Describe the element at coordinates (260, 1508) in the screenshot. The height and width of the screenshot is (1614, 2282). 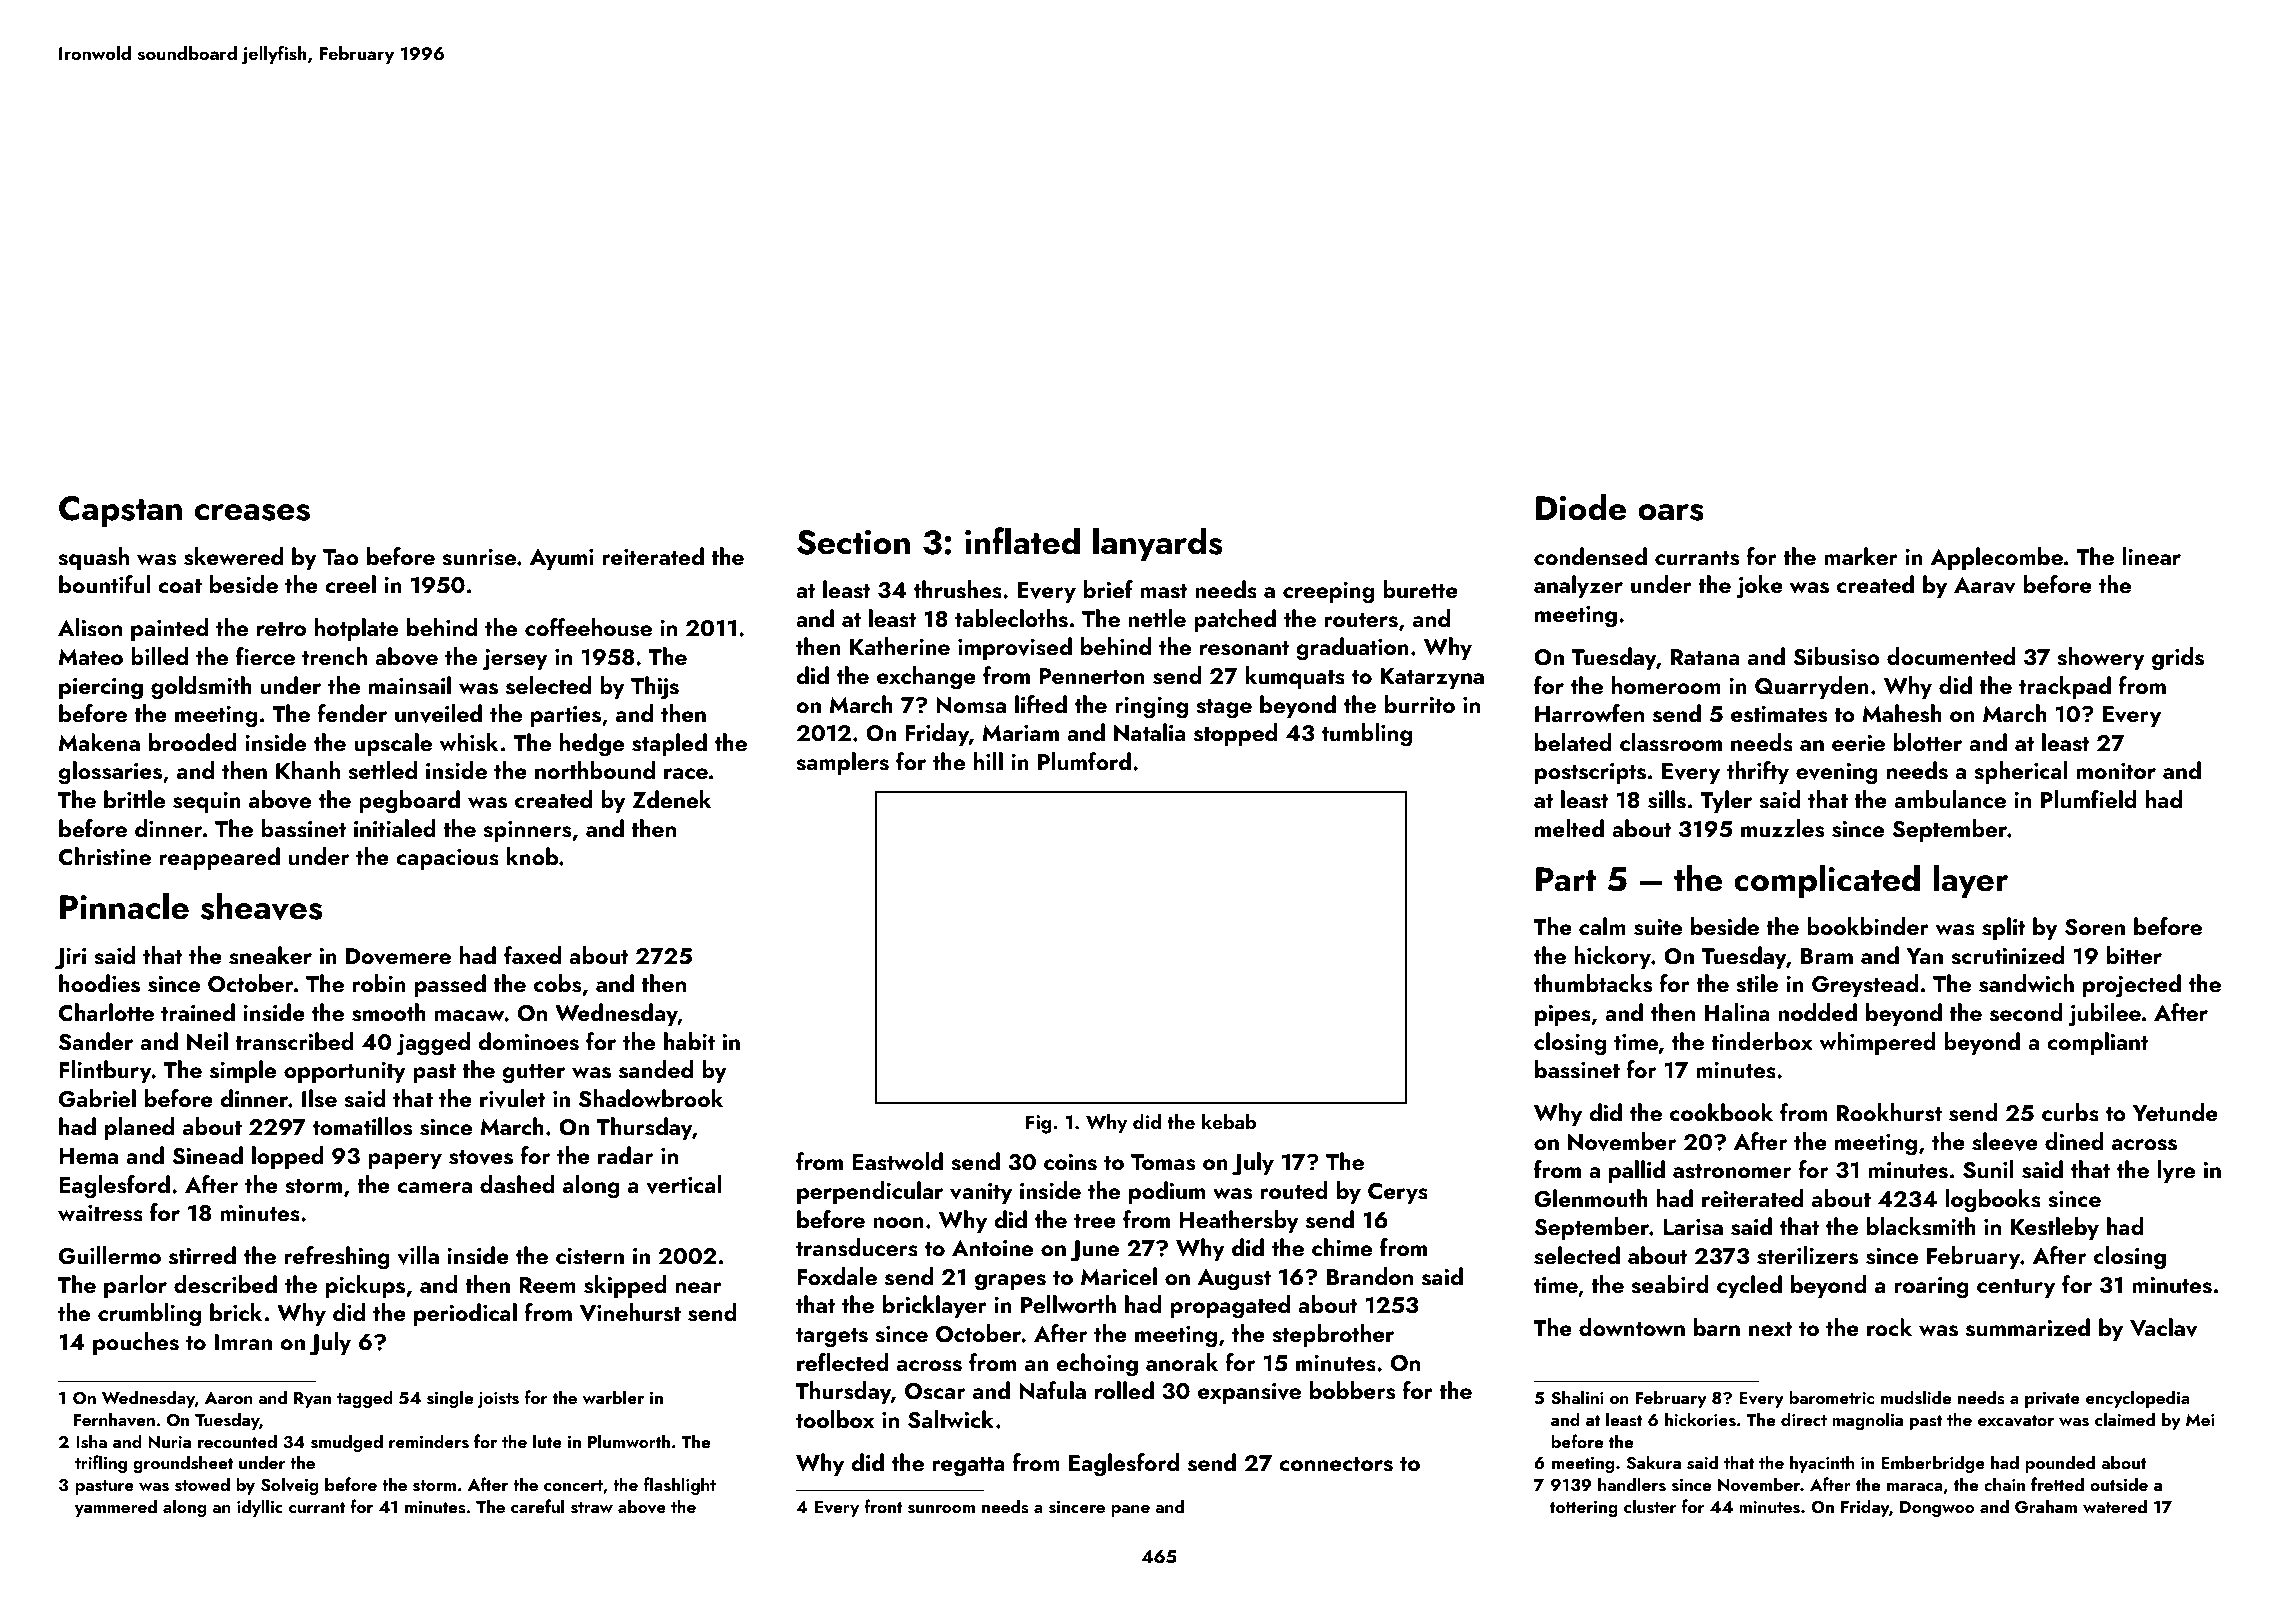
I see `idyllic` at that location.
